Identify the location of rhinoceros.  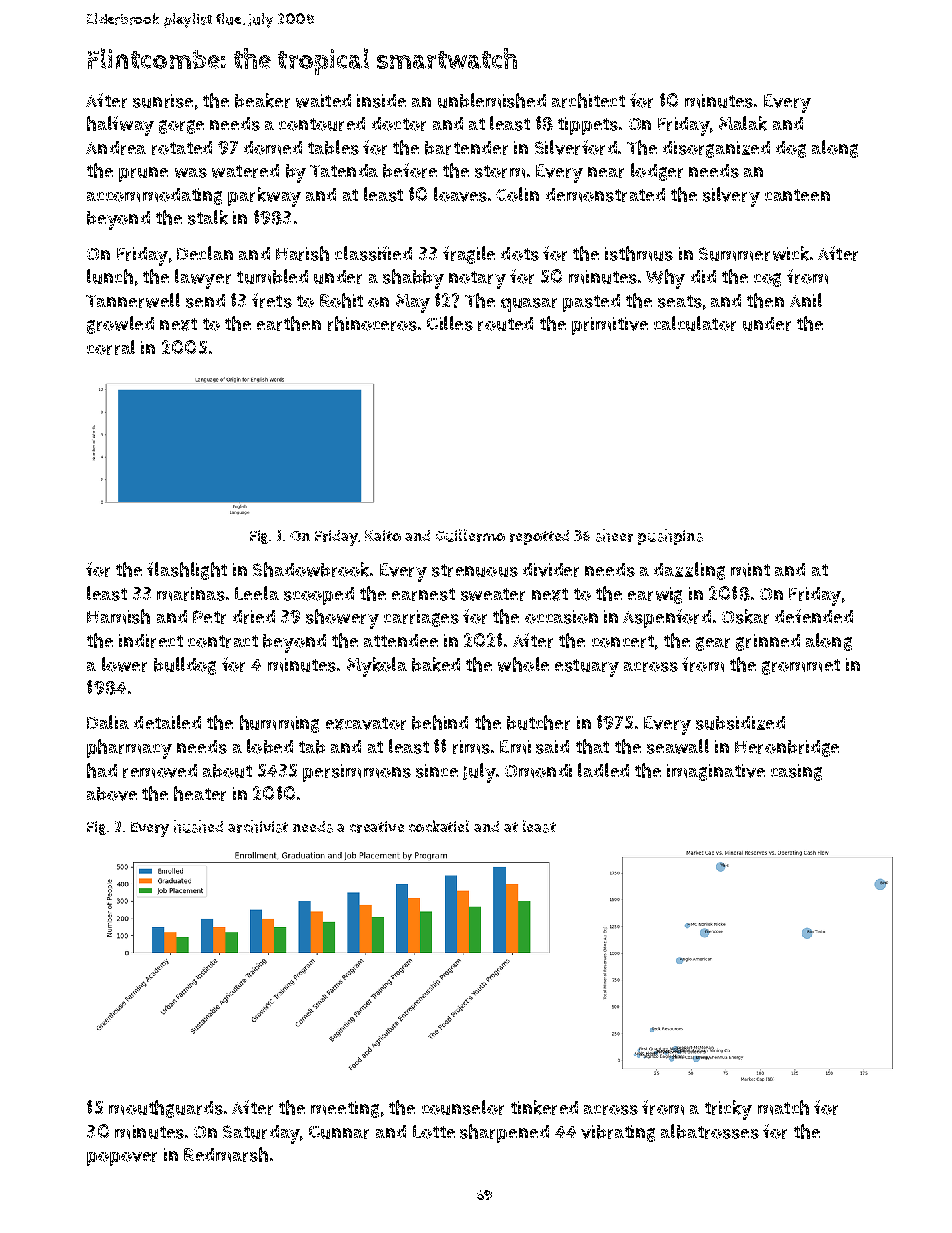
(372, 323).
